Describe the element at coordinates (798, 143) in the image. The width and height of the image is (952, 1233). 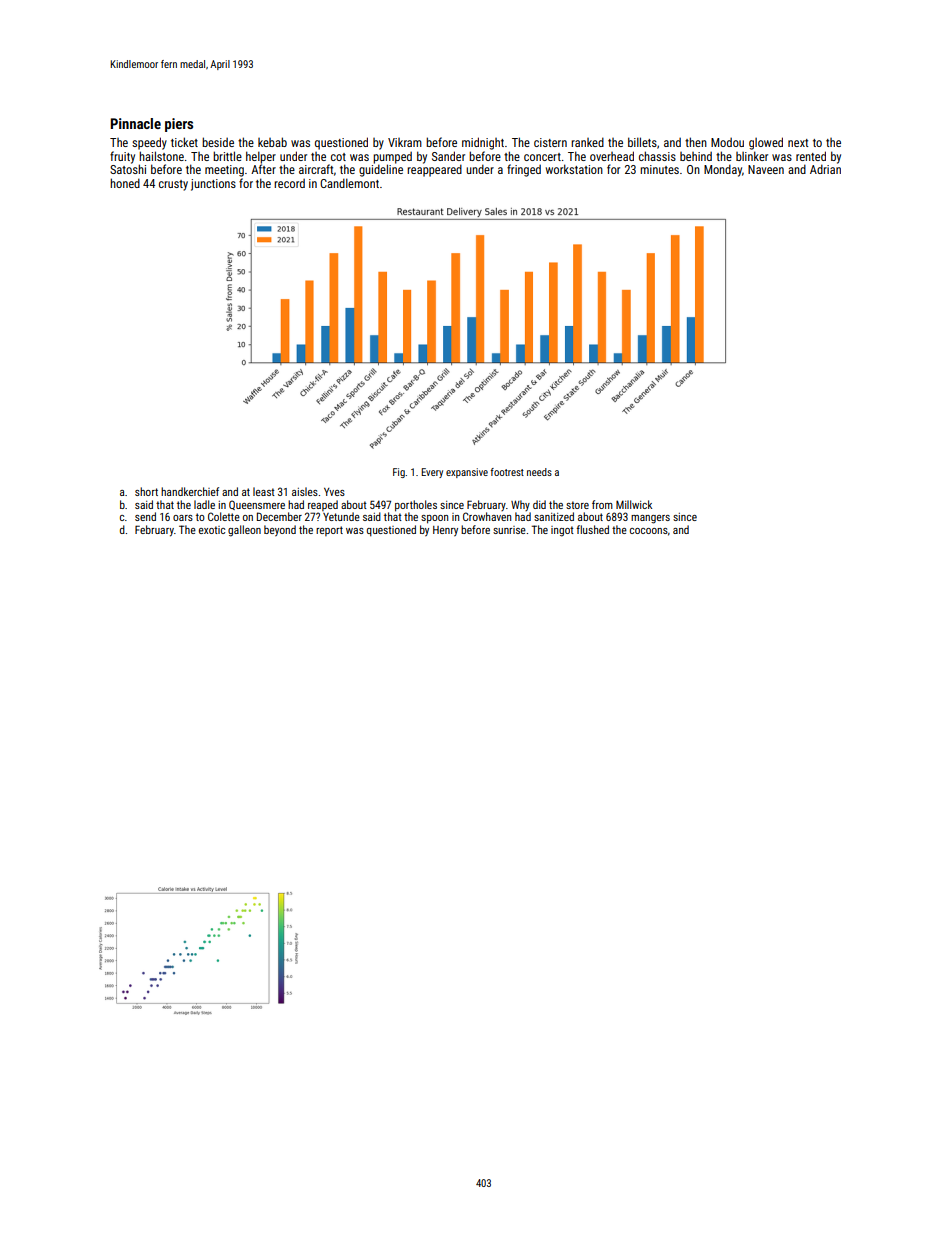
I see `next` at that location.
